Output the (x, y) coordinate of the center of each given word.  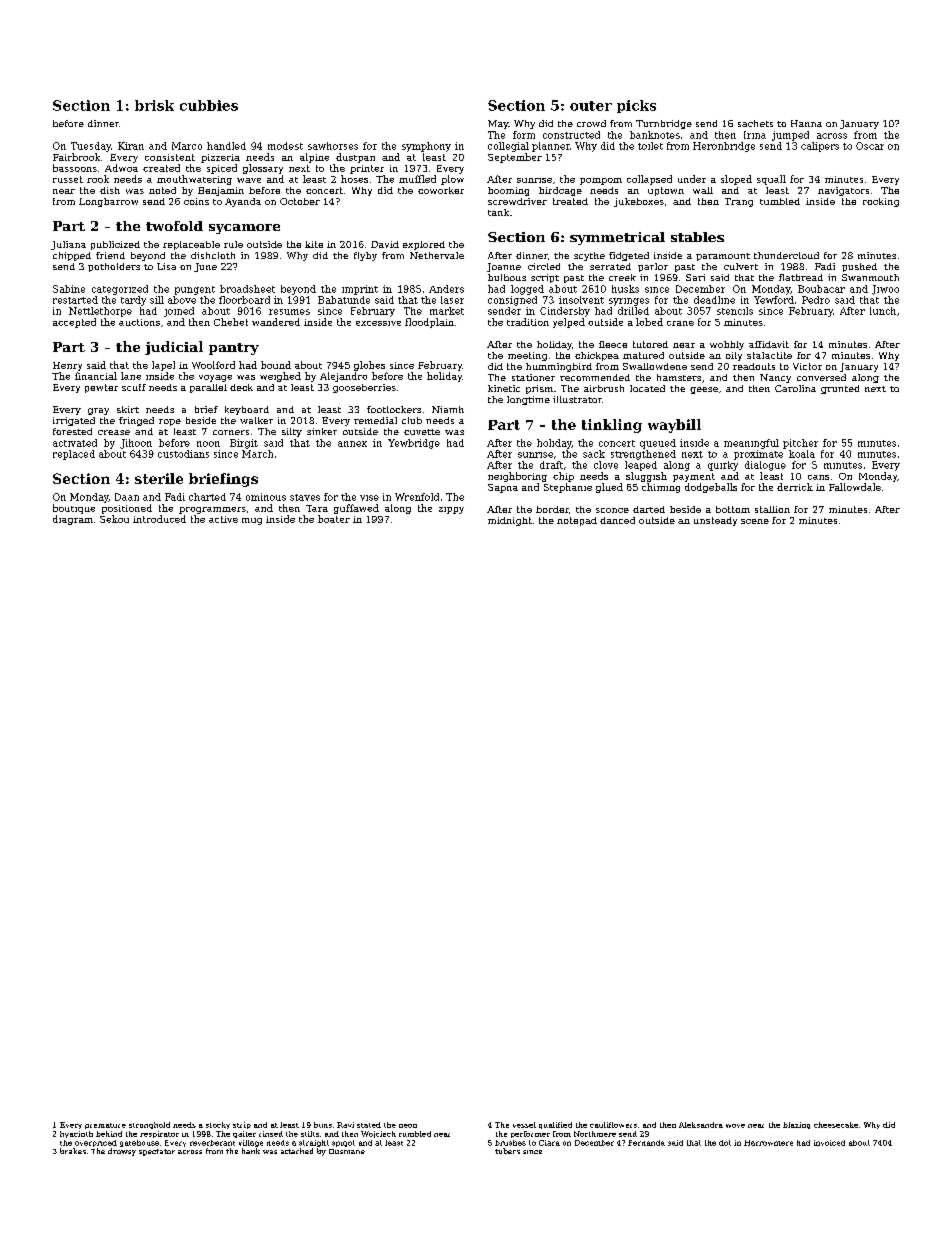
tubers (507, 1151)
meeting (527, 356)
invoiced (829, 1143)
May (498, 124)
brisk (154, 105)
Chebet (231, 322)
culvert (741, 266)
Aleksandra (701, 1125)
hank (251, 1151)
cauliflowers (613, 1125)
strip (242, 1125)
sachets (755, 123)
